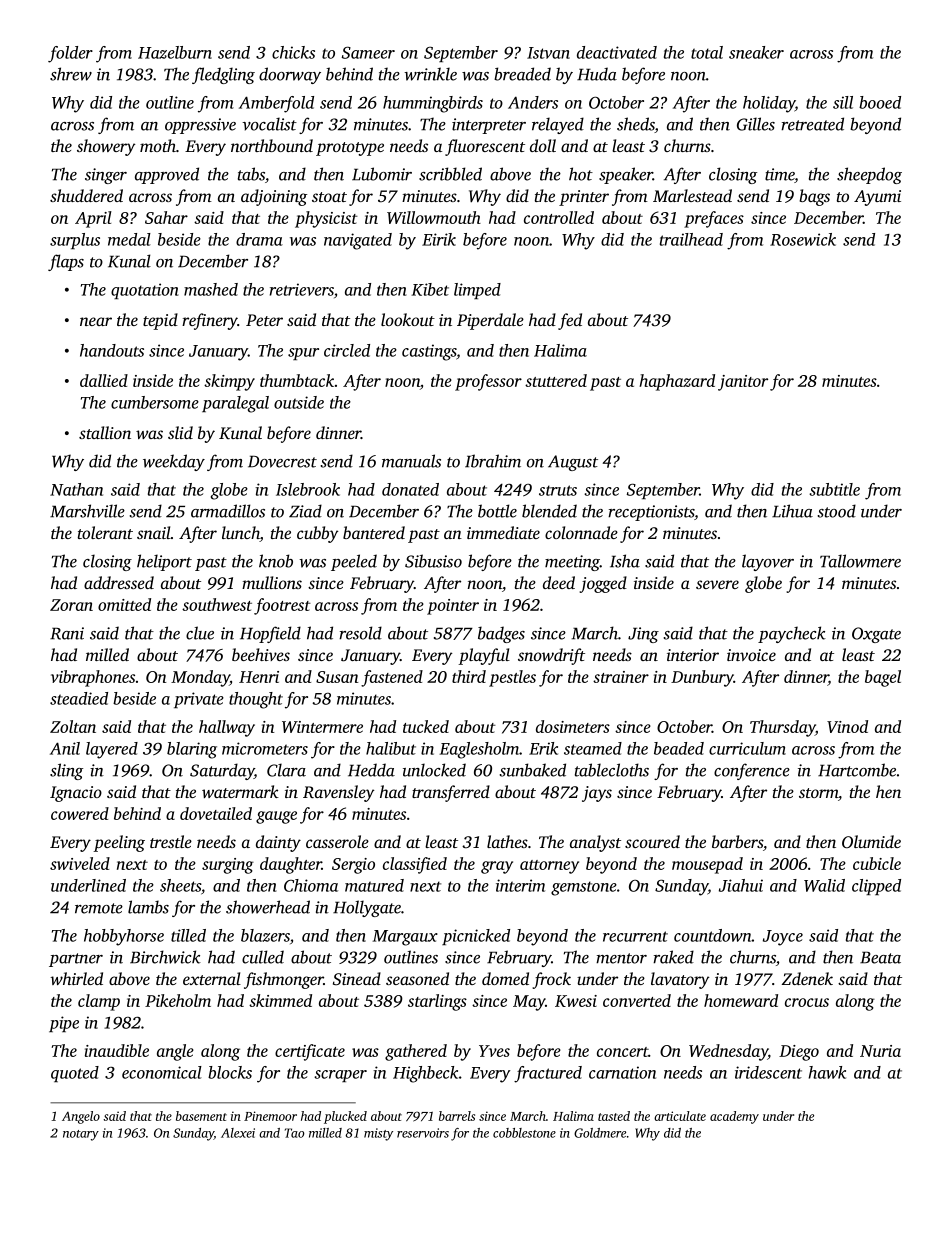 The image size is (952, 1233). Describe the element at coordinates (200, 126) in the image. I see `oppressive` at that location.
